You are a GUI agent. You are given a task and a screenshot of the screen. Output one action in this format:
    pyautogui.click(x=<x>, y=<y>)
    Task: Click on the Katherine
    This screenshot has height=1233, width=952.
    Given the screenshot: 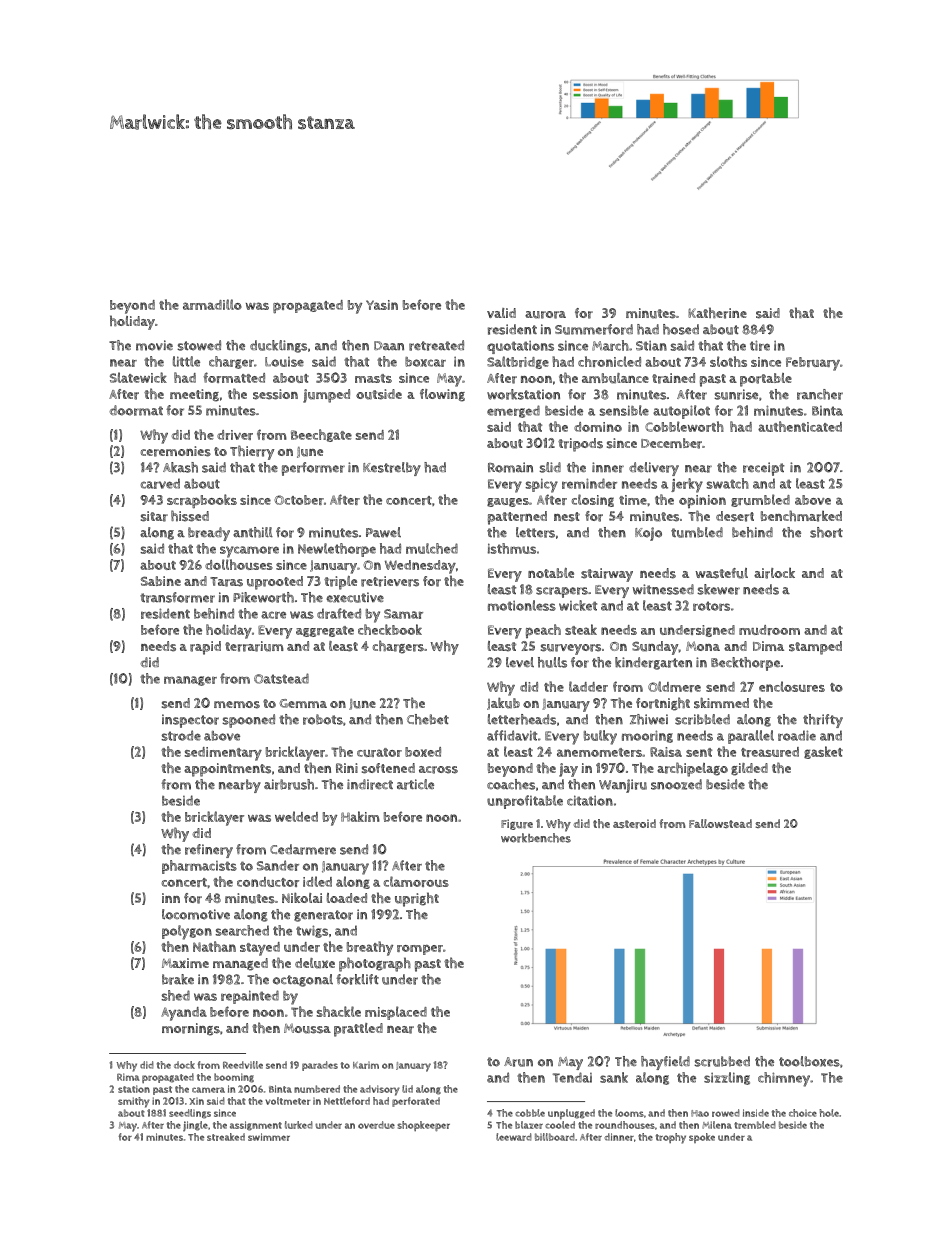 What is the action you would take?
    pyautogui.click(x=717, y=313)
